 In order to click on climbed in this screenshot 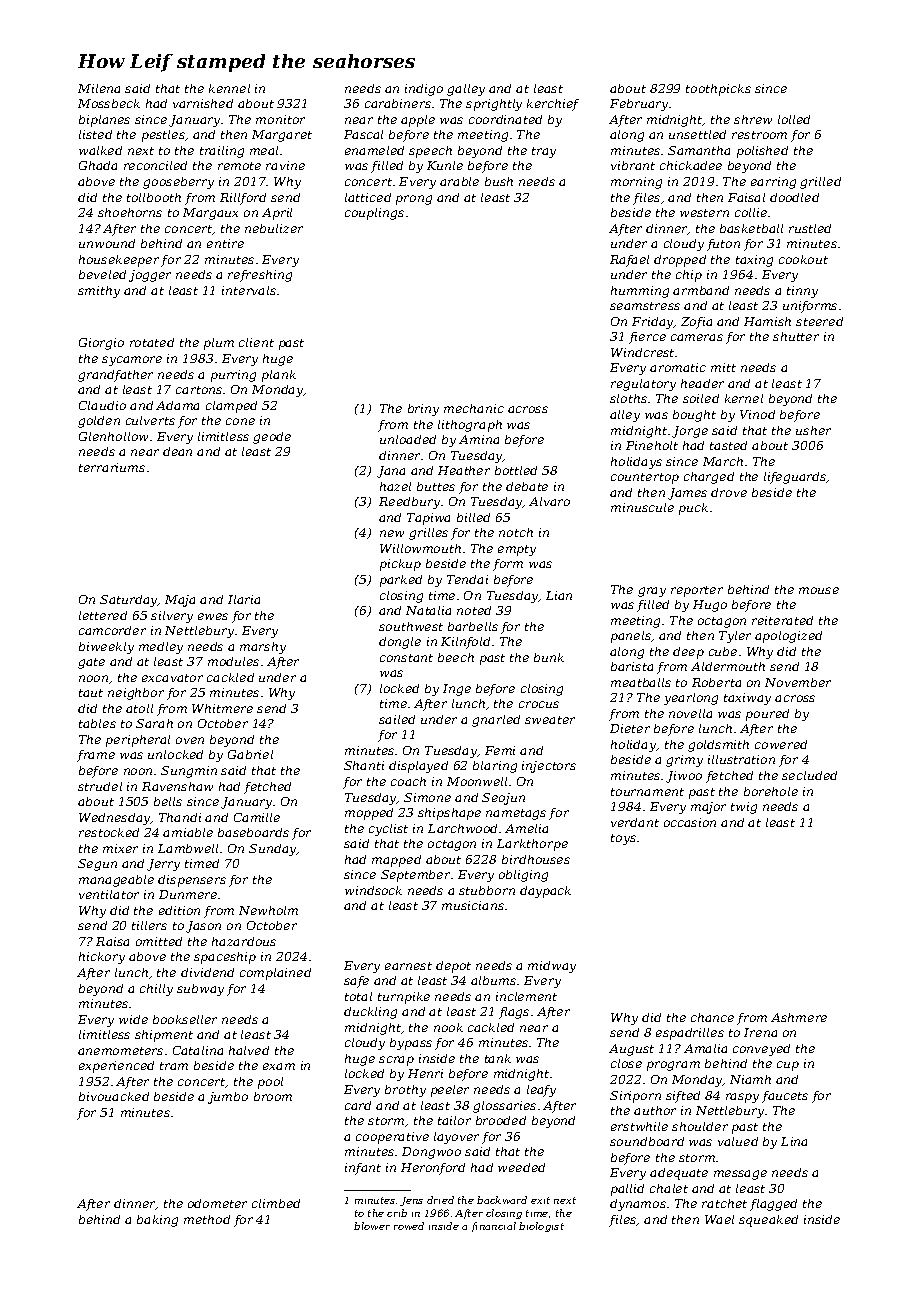, I will do `click(276, 1203)`.
